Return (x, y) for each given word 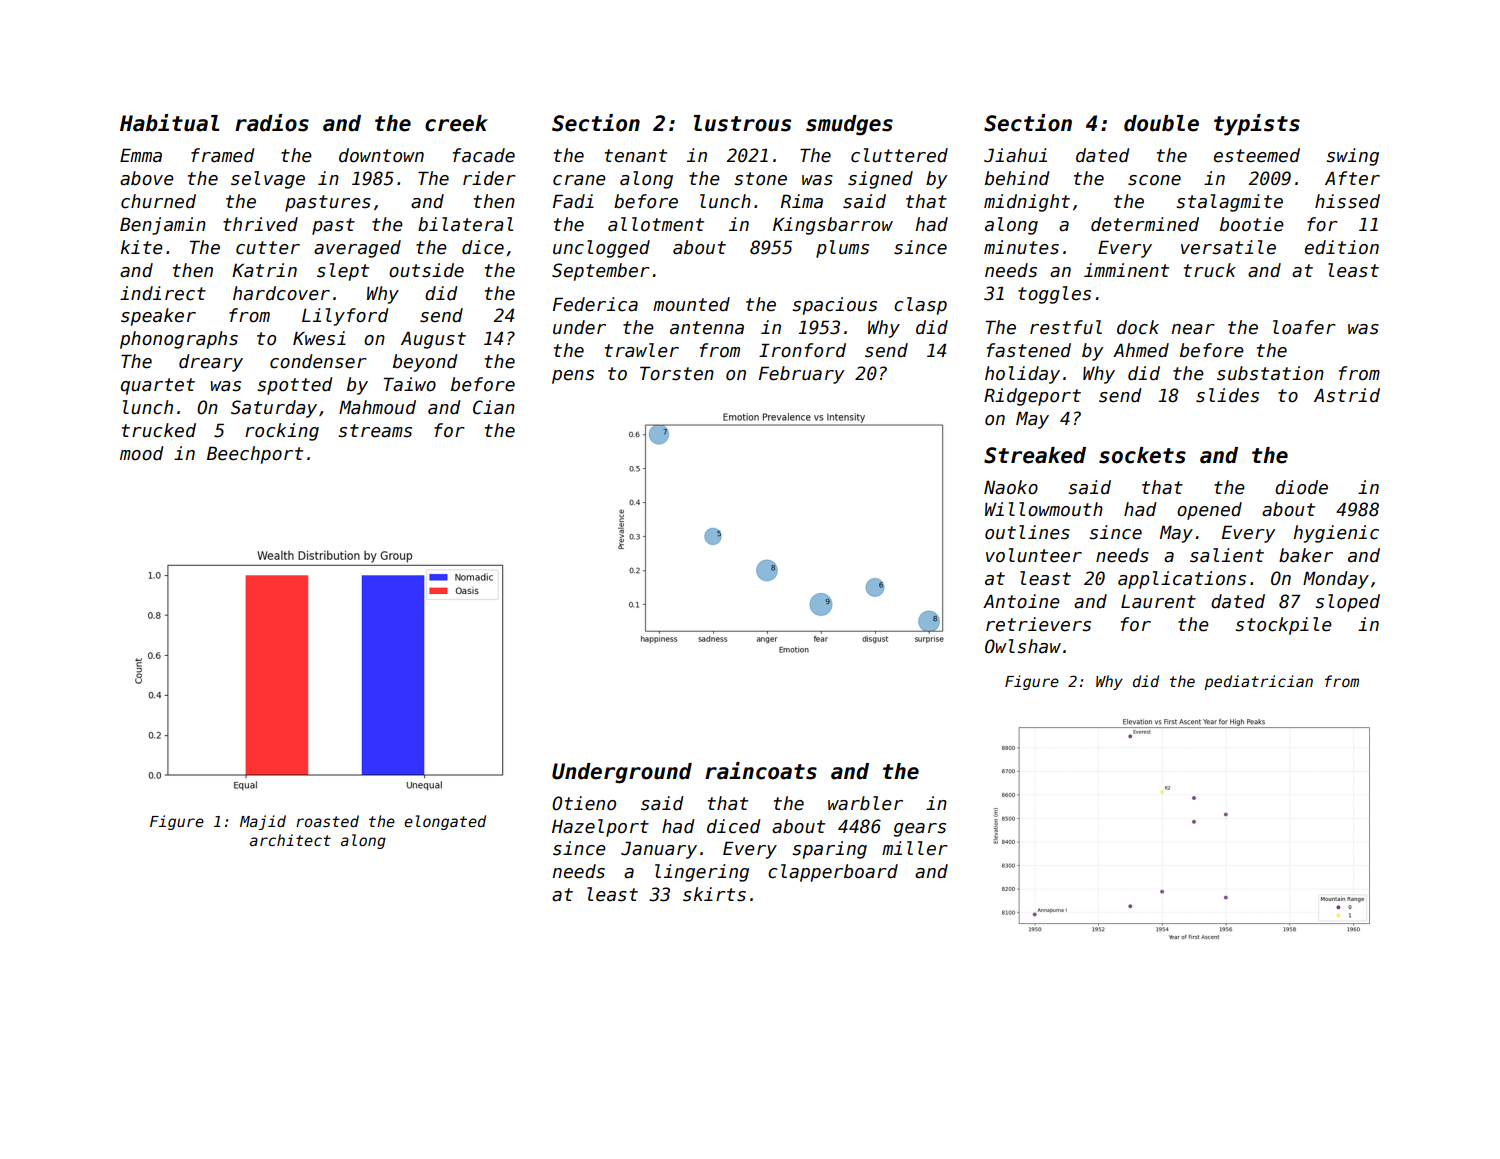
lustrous (742, 123)
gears (920, 830)
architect (290, 840)
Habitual (169, 123)
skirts (714, 894)
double (1161, 123)
